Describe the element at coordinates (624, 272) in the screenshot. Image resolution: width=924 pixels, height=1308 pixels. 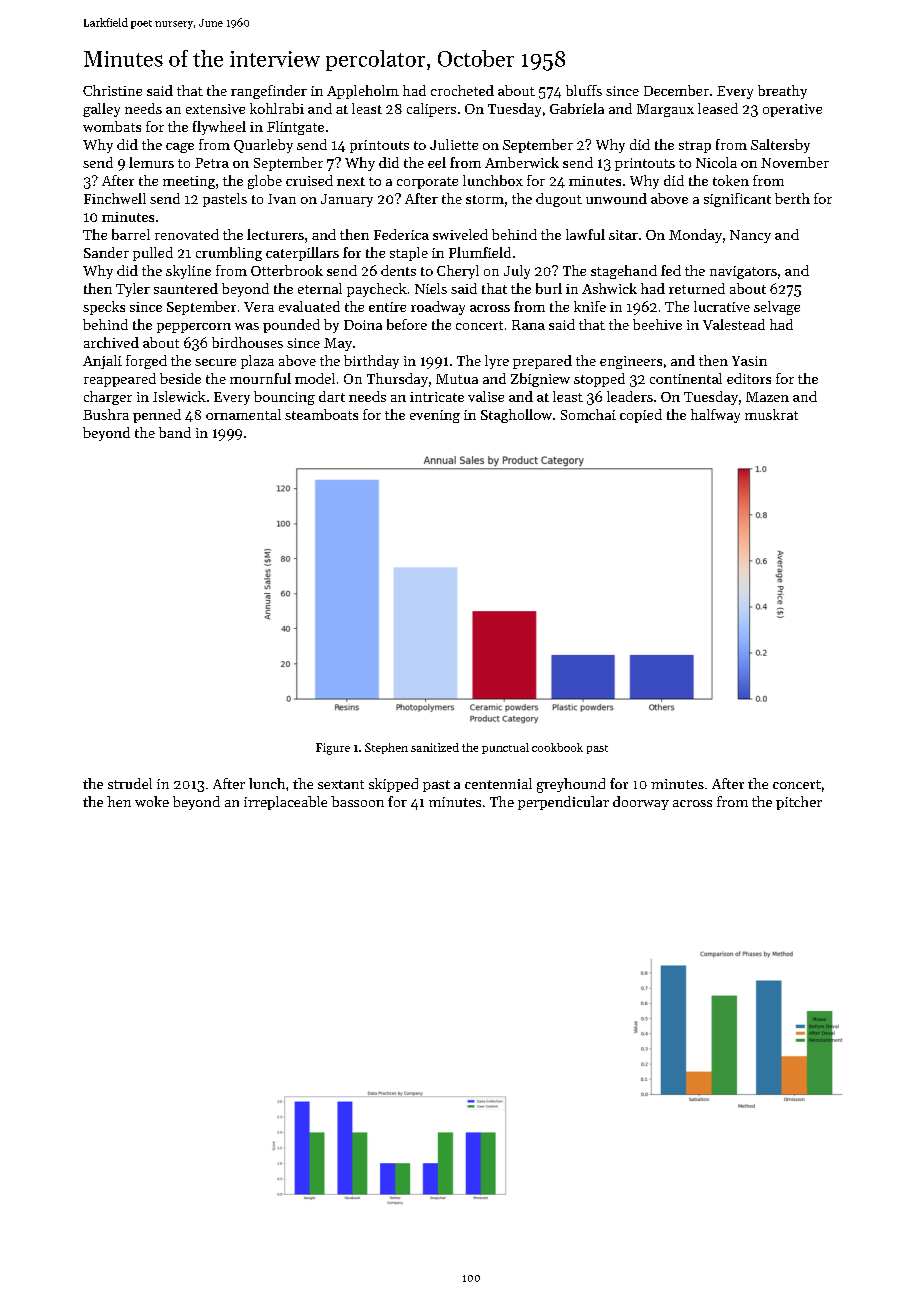
I see `stagehand` at that location.
